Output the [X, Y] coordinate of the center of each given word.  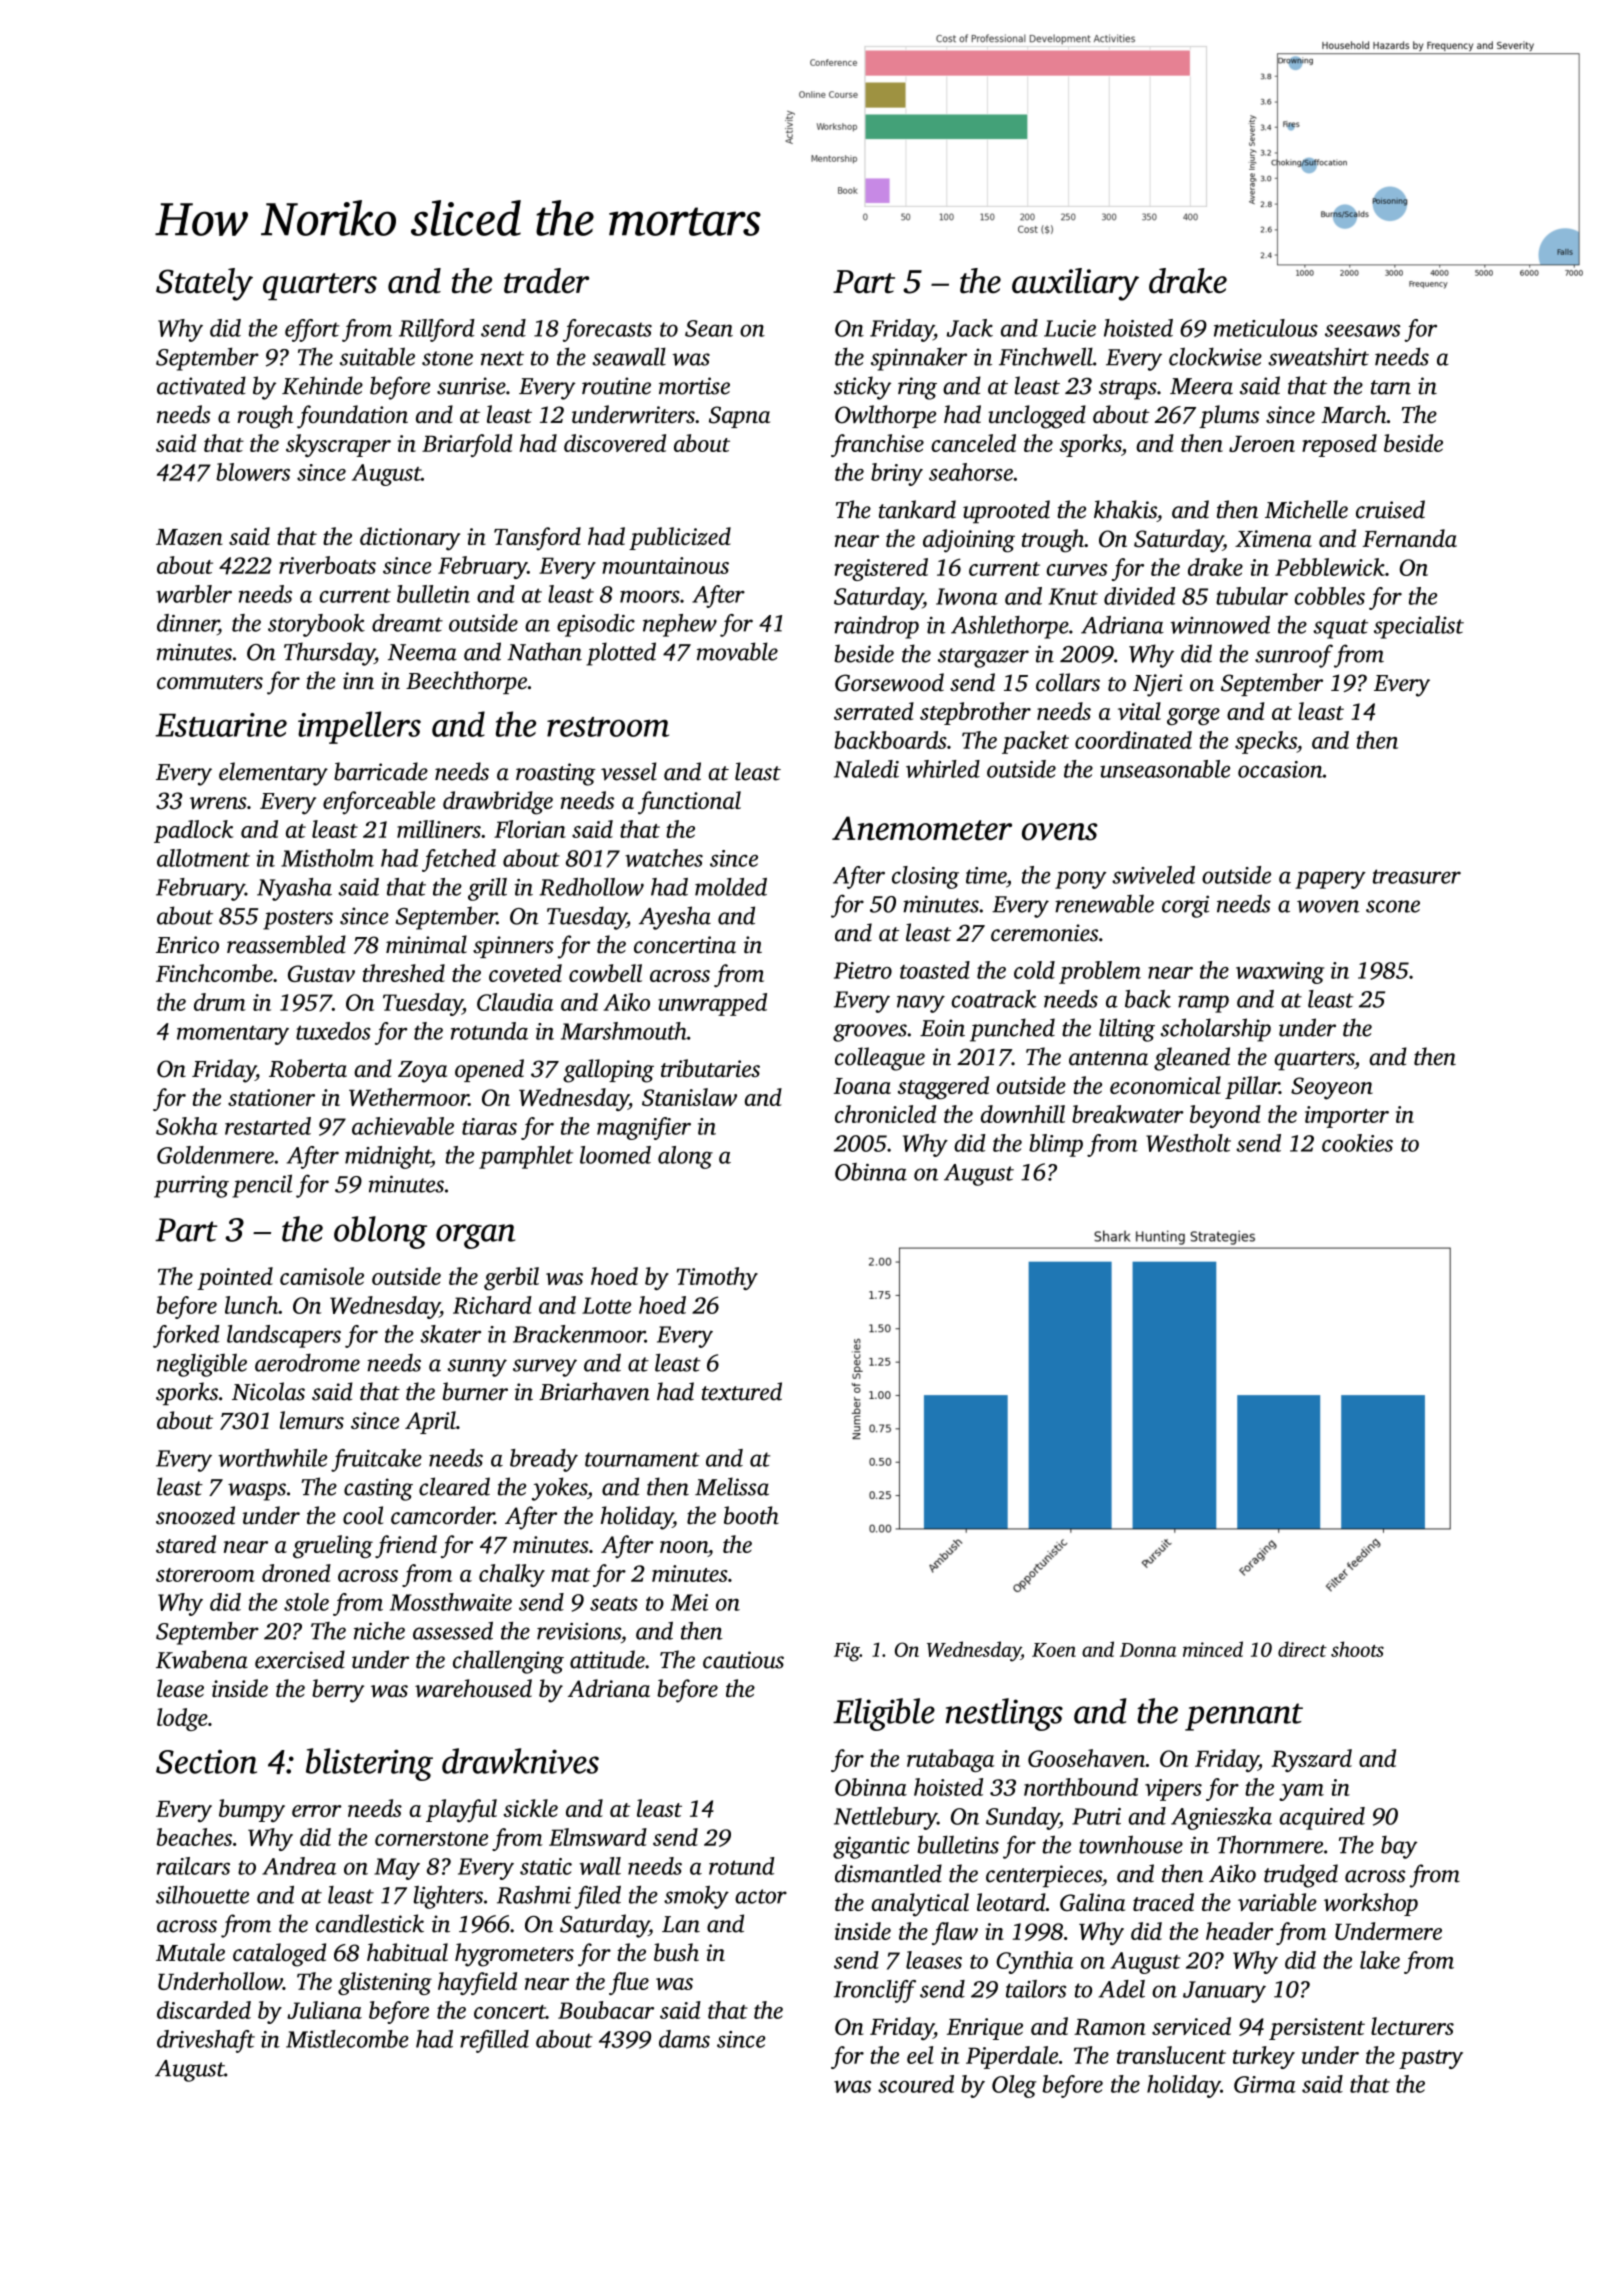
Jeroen [1262, 444]
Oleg [1014, 2086]
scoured [916, 2084]
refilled [494, 2041]
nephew [680, 625]
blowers [253, 472]
